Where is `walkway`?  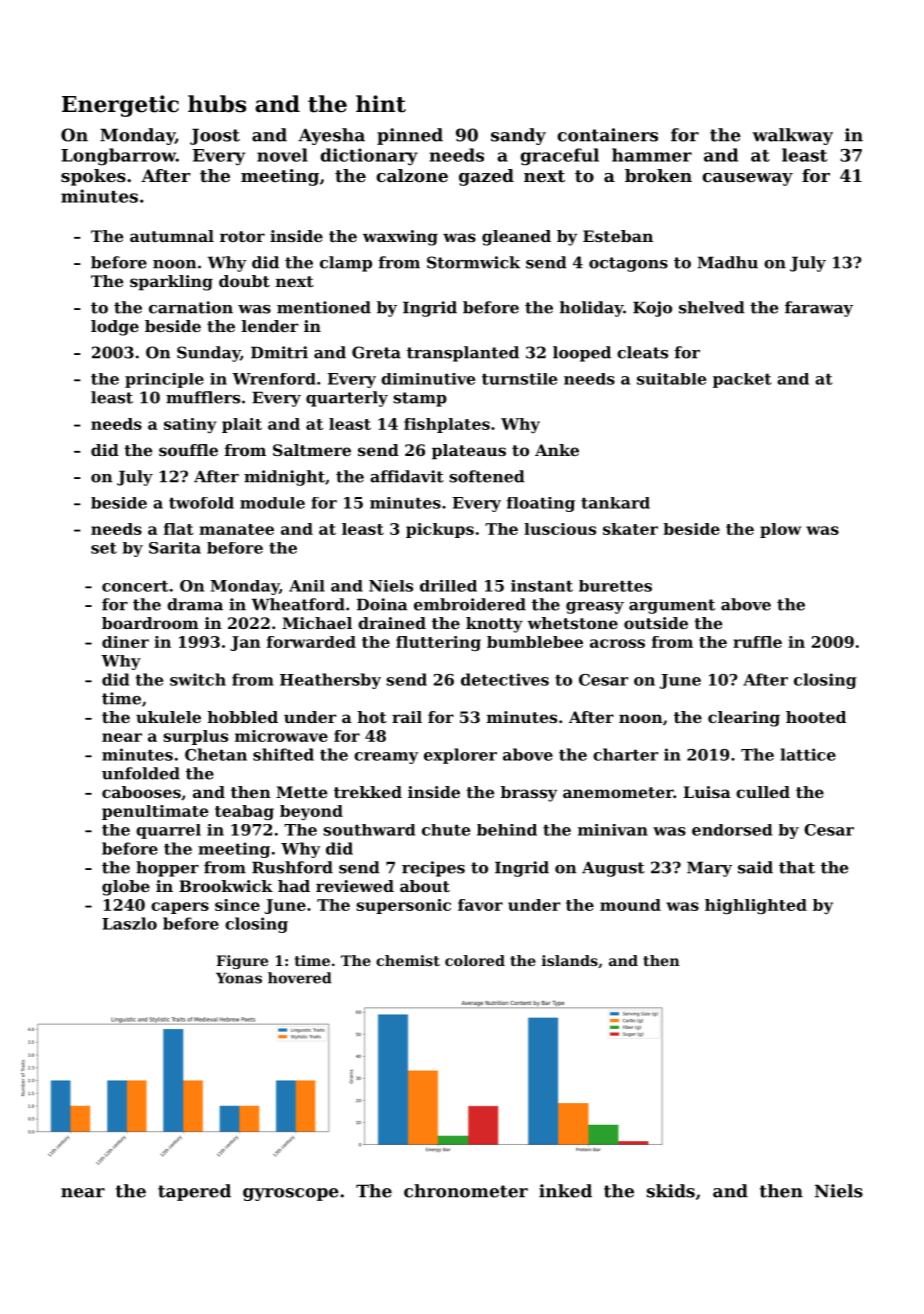
walkway is located at coordinates (792, 136).
